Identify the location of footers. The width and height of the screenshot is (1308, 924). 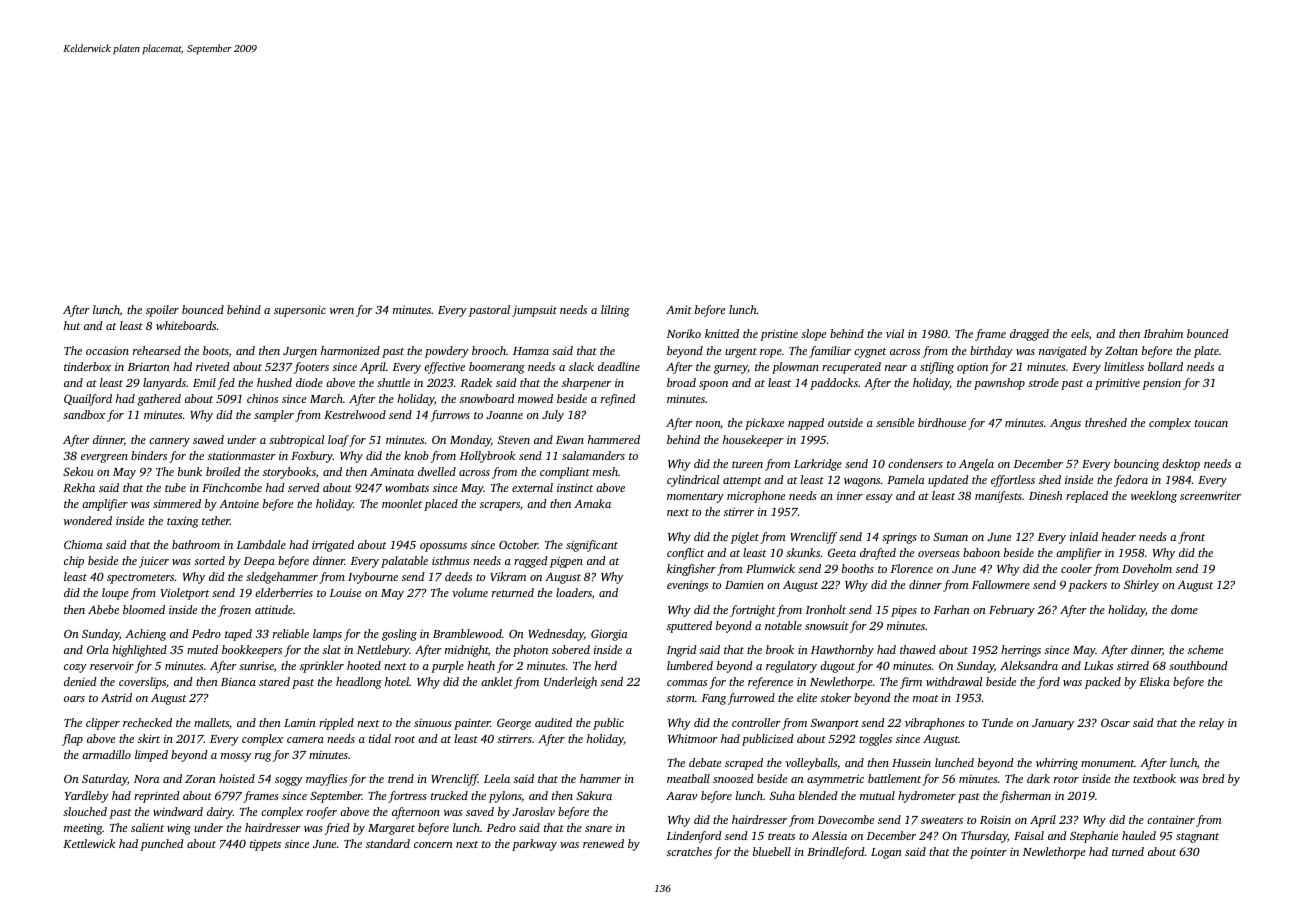
(311, 368).
